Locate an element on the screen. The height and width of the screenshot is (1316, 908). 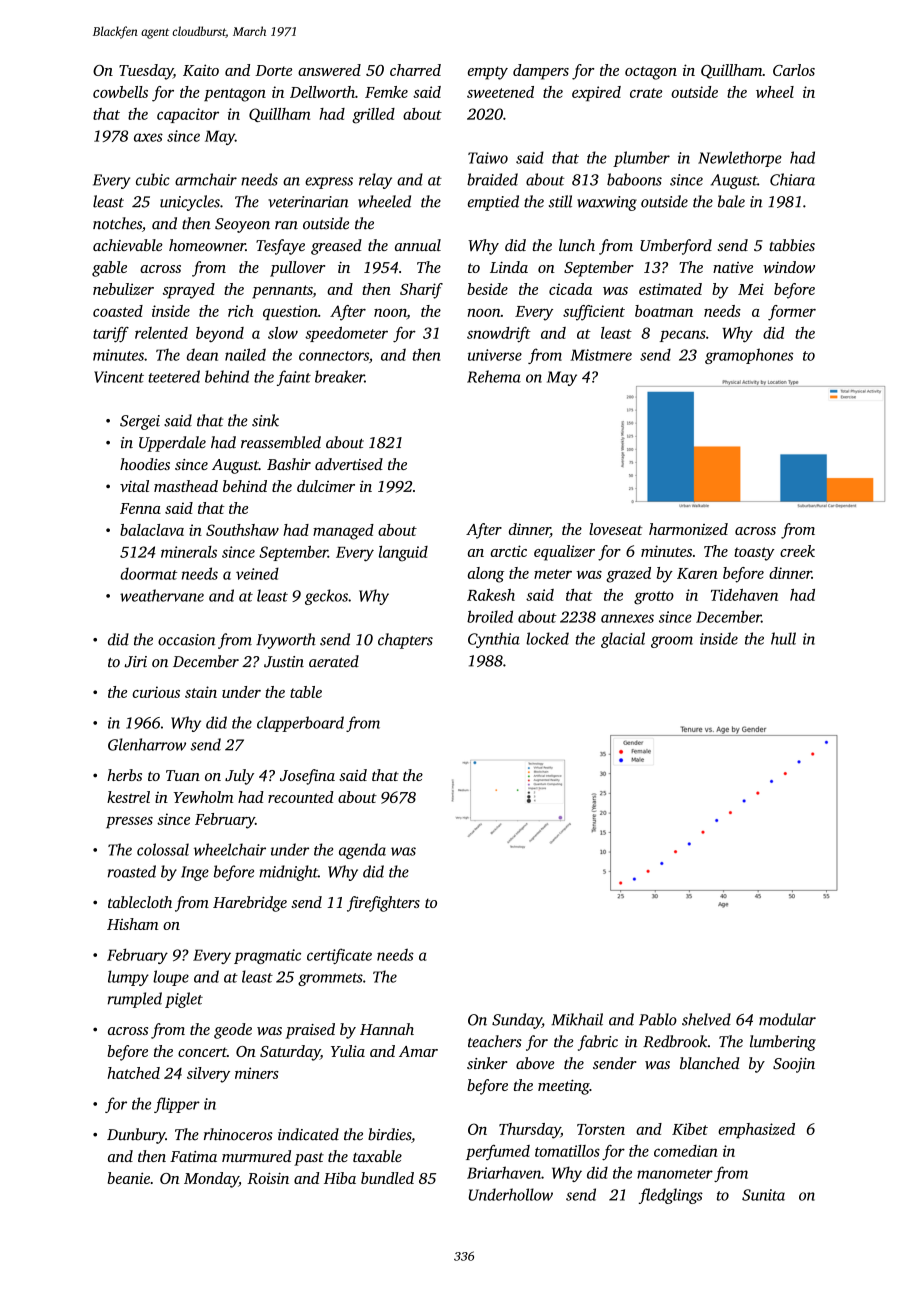
modular is located at coordinates (787, 1019).
